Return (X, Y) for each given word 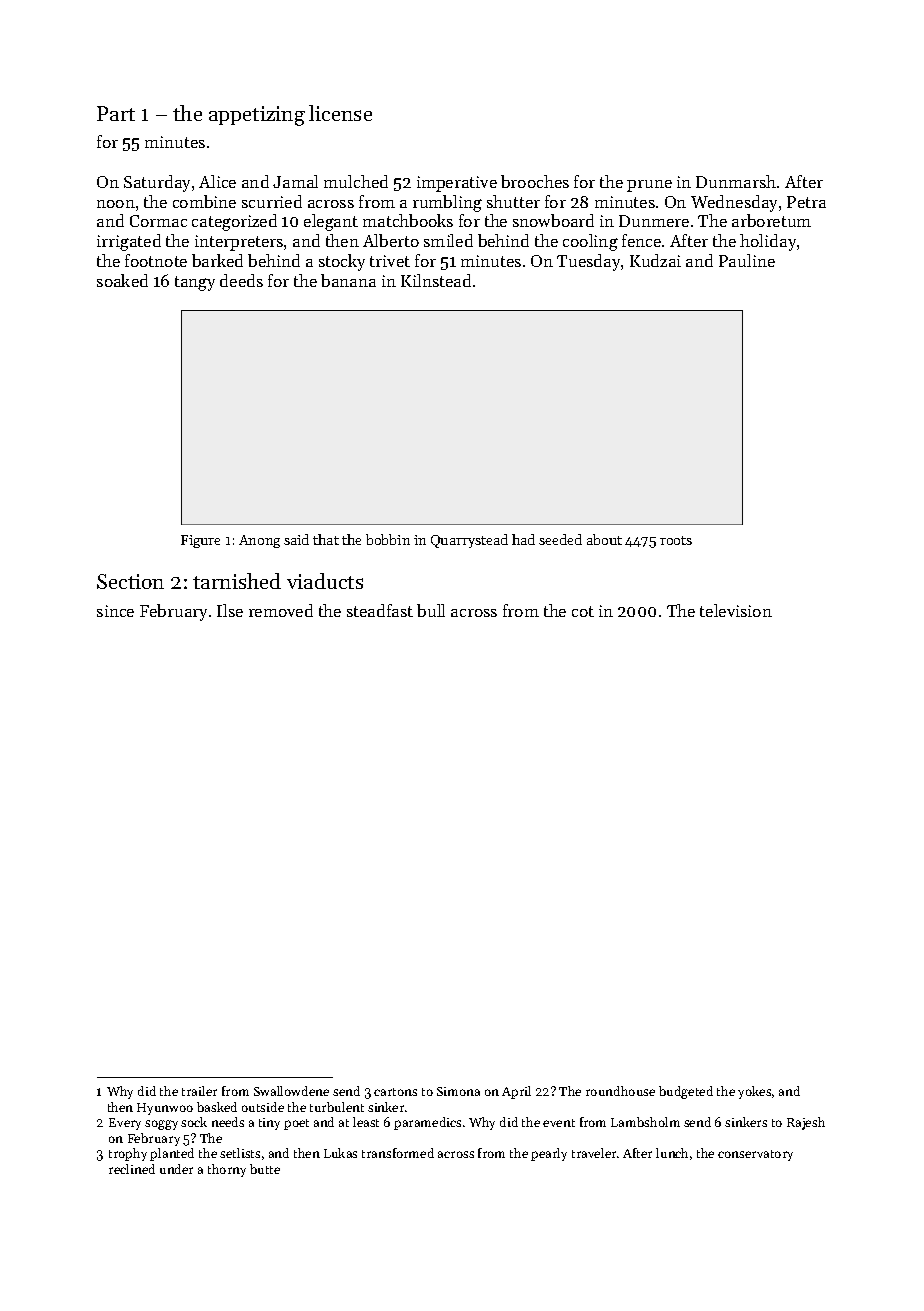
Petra (806, 202)
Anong (259, 541)
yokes (754, 1092)
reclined (132, 1169)
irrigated (129, 242)
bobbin (388, 539)
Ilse (230, 610)
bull (431, 610)
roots (676, 540)
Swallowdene (291, 1091)
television (736, 610)
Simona (458, 1091)
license (340, 113)
